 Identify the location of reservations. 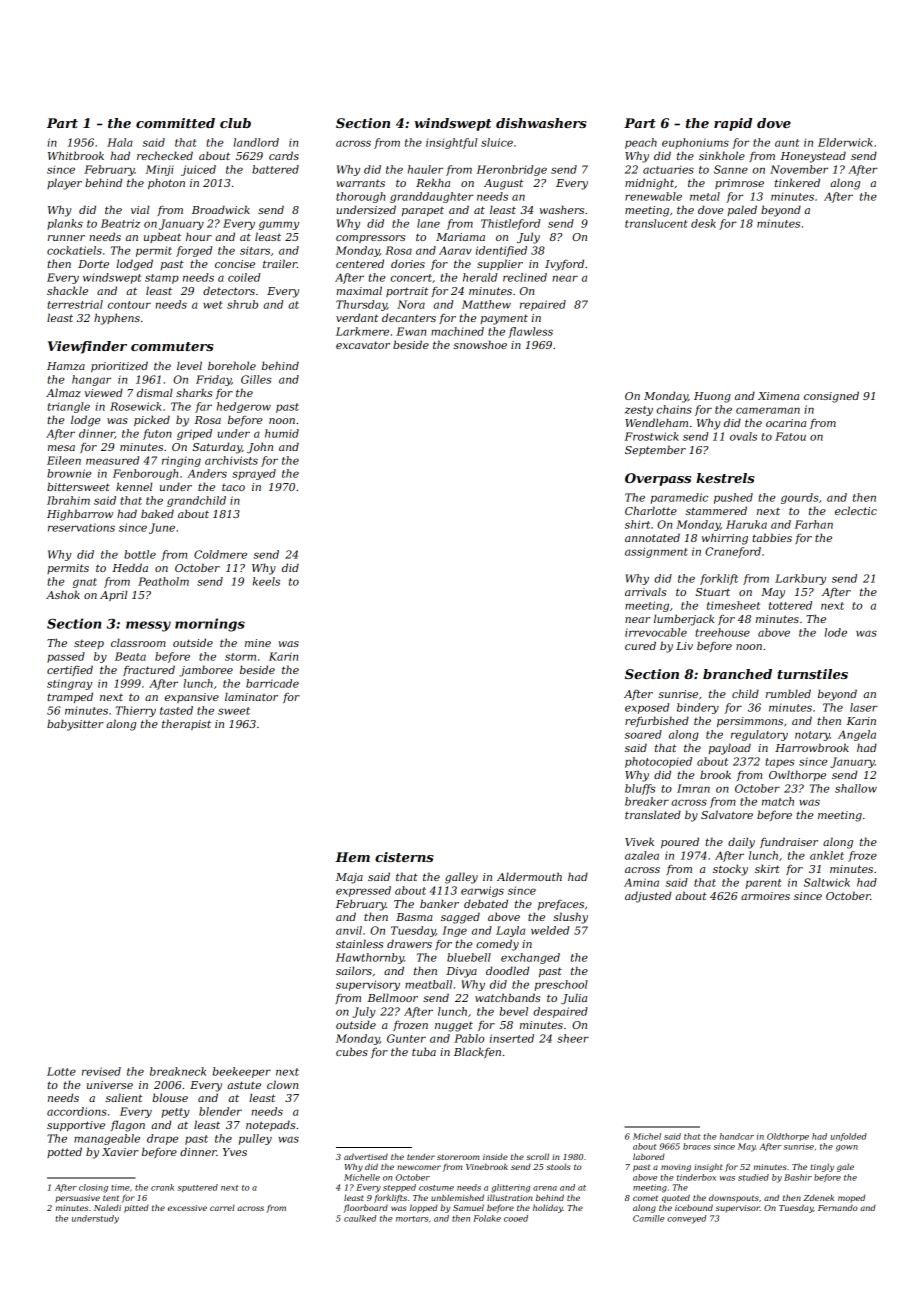
(81, 527).
